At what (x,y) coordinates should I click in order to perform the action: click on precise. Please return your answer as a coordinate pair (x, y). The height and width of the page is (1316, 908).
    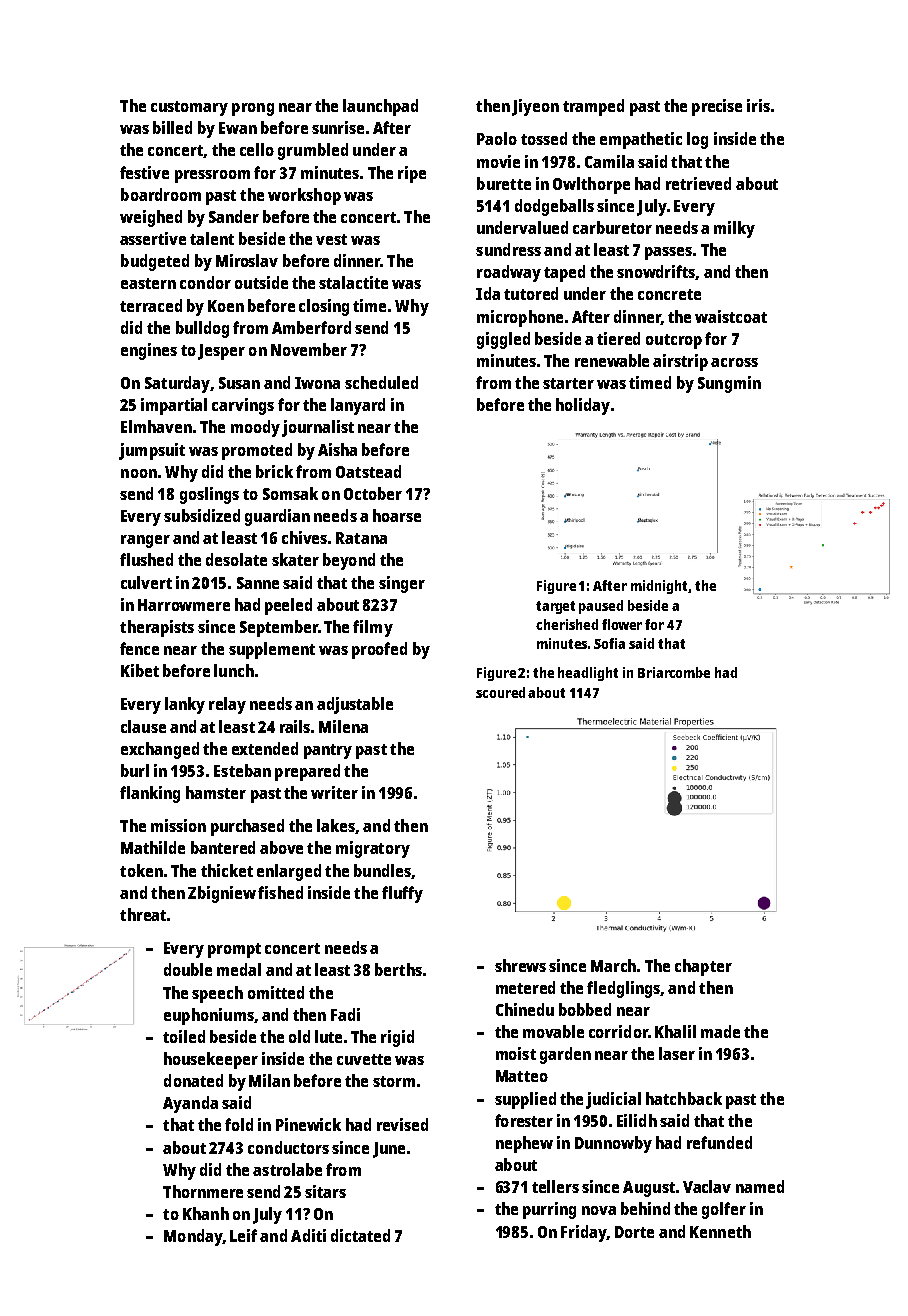
    Looking at the image, I should click on (717, 107).
